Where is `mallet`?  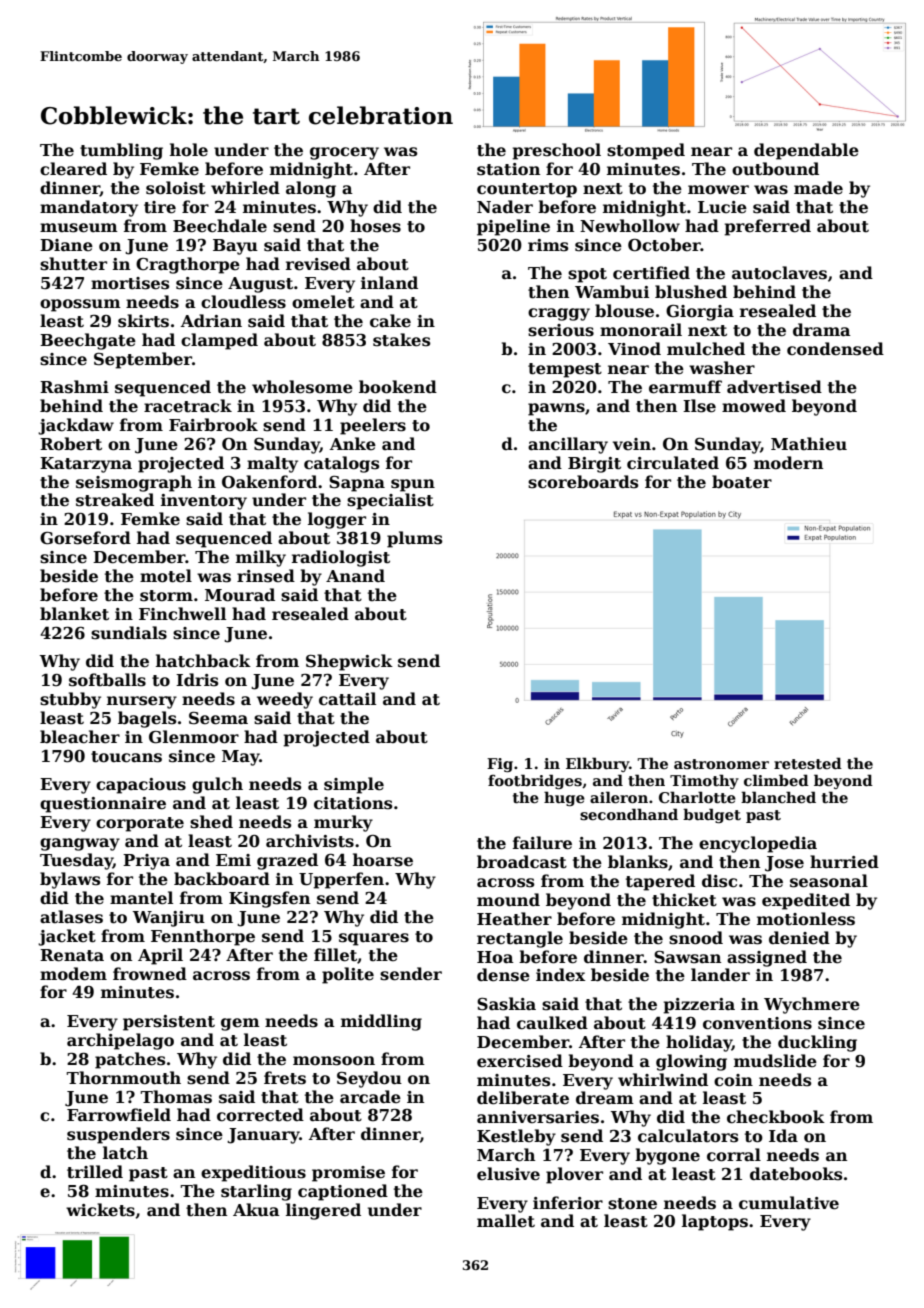
mallet is located at coordinates (506, 1221).
